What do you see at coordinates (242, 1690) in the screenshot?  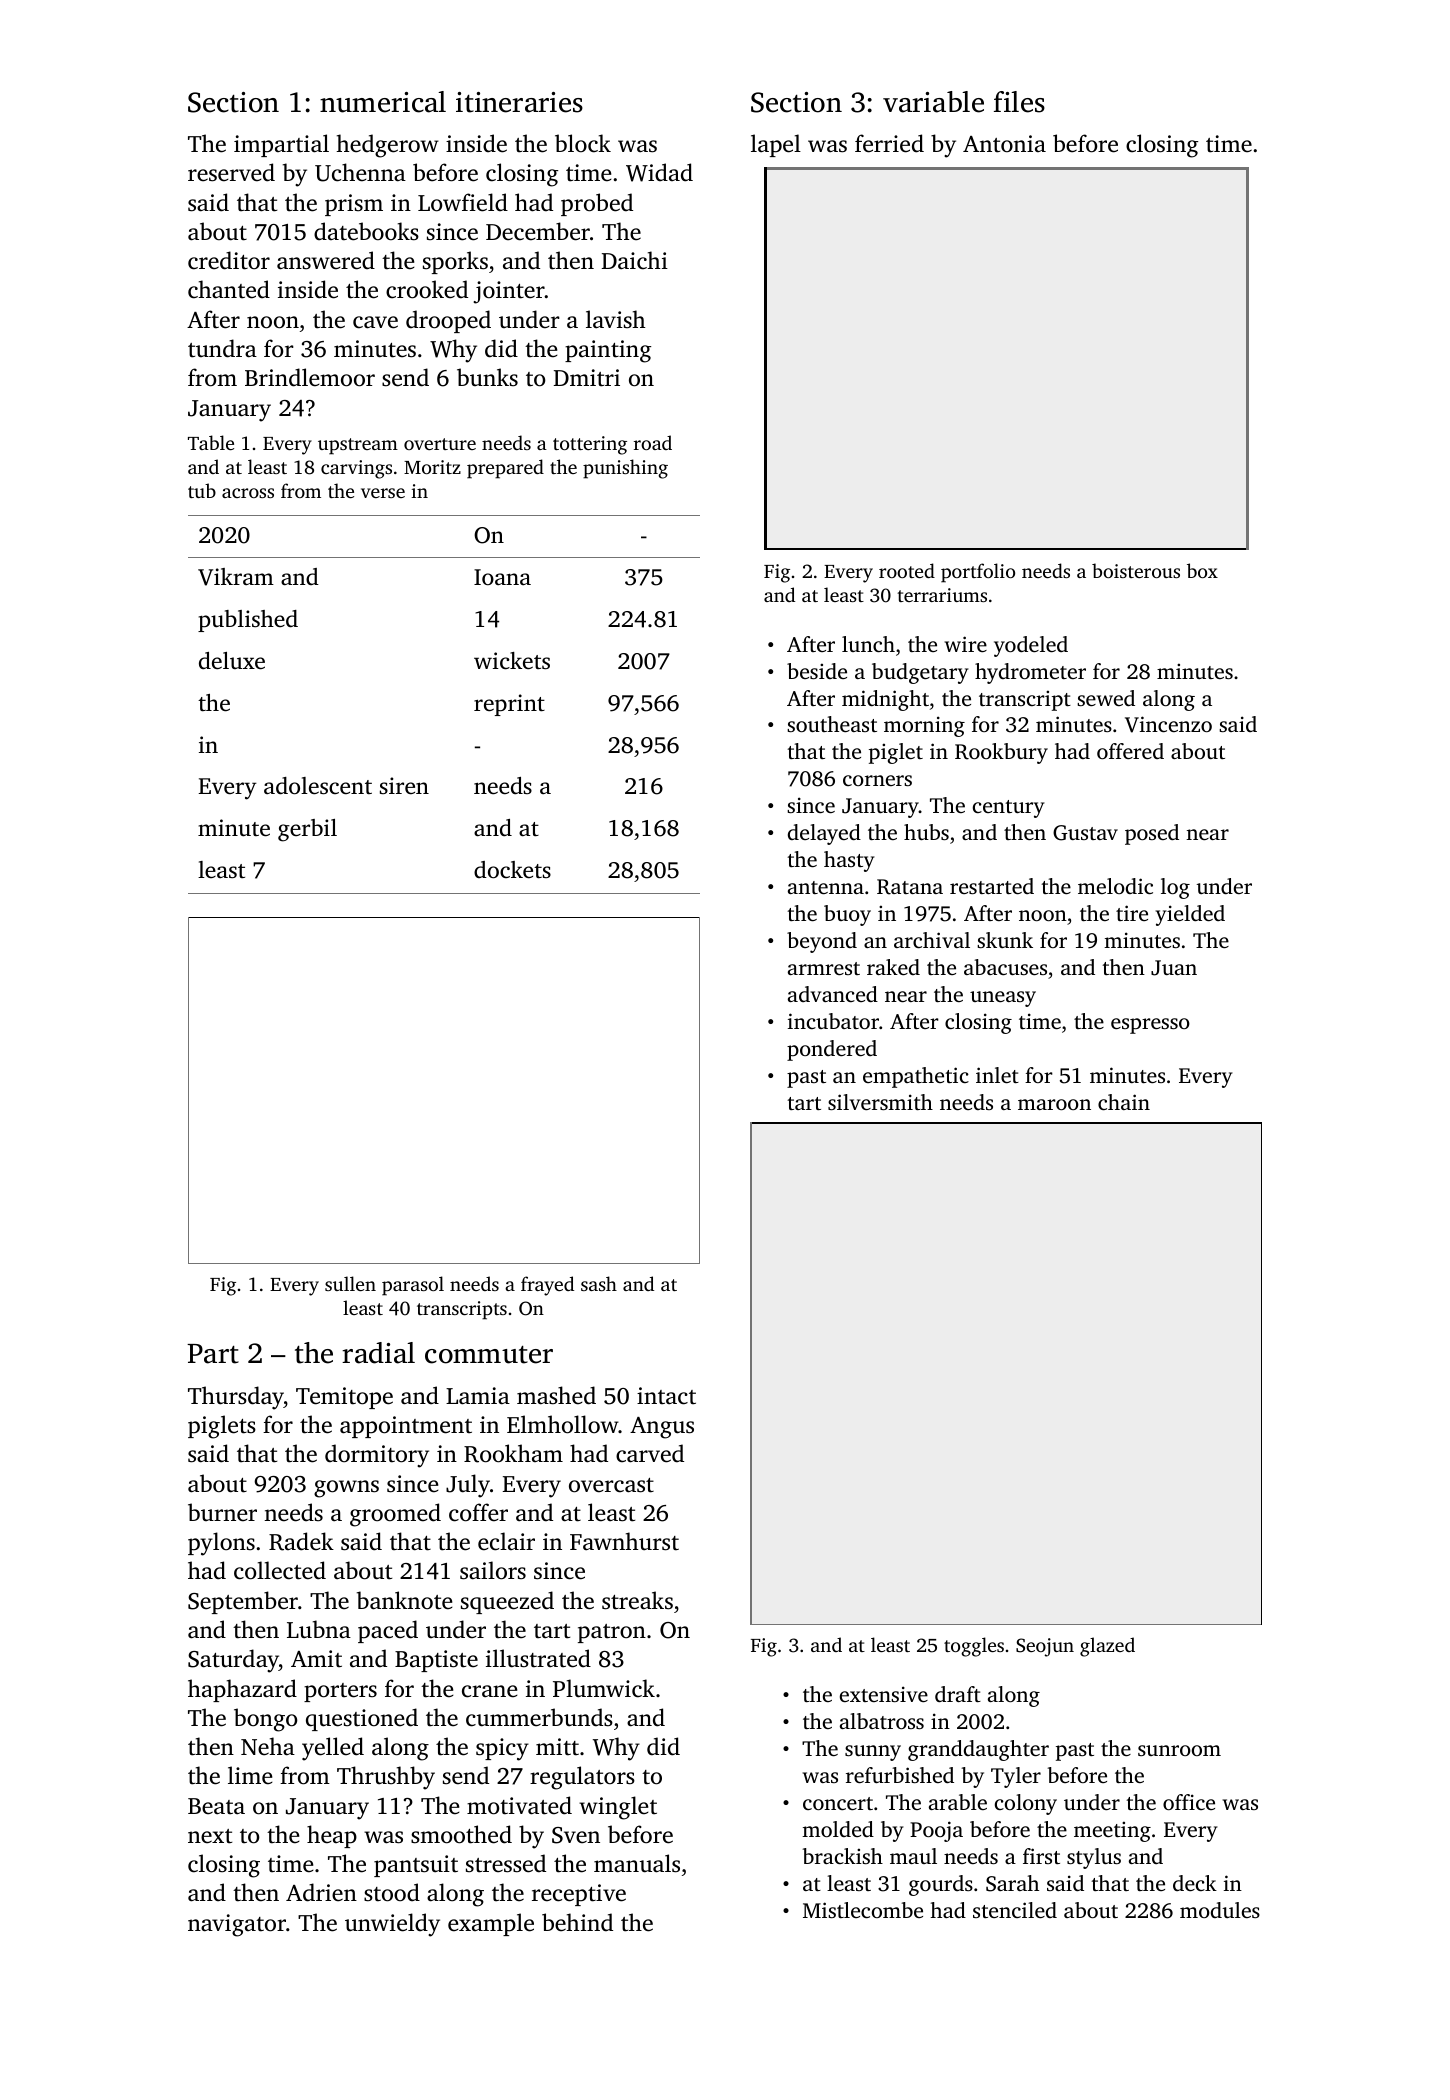 I see `haphazard` at bounding box center [242, 1690].
